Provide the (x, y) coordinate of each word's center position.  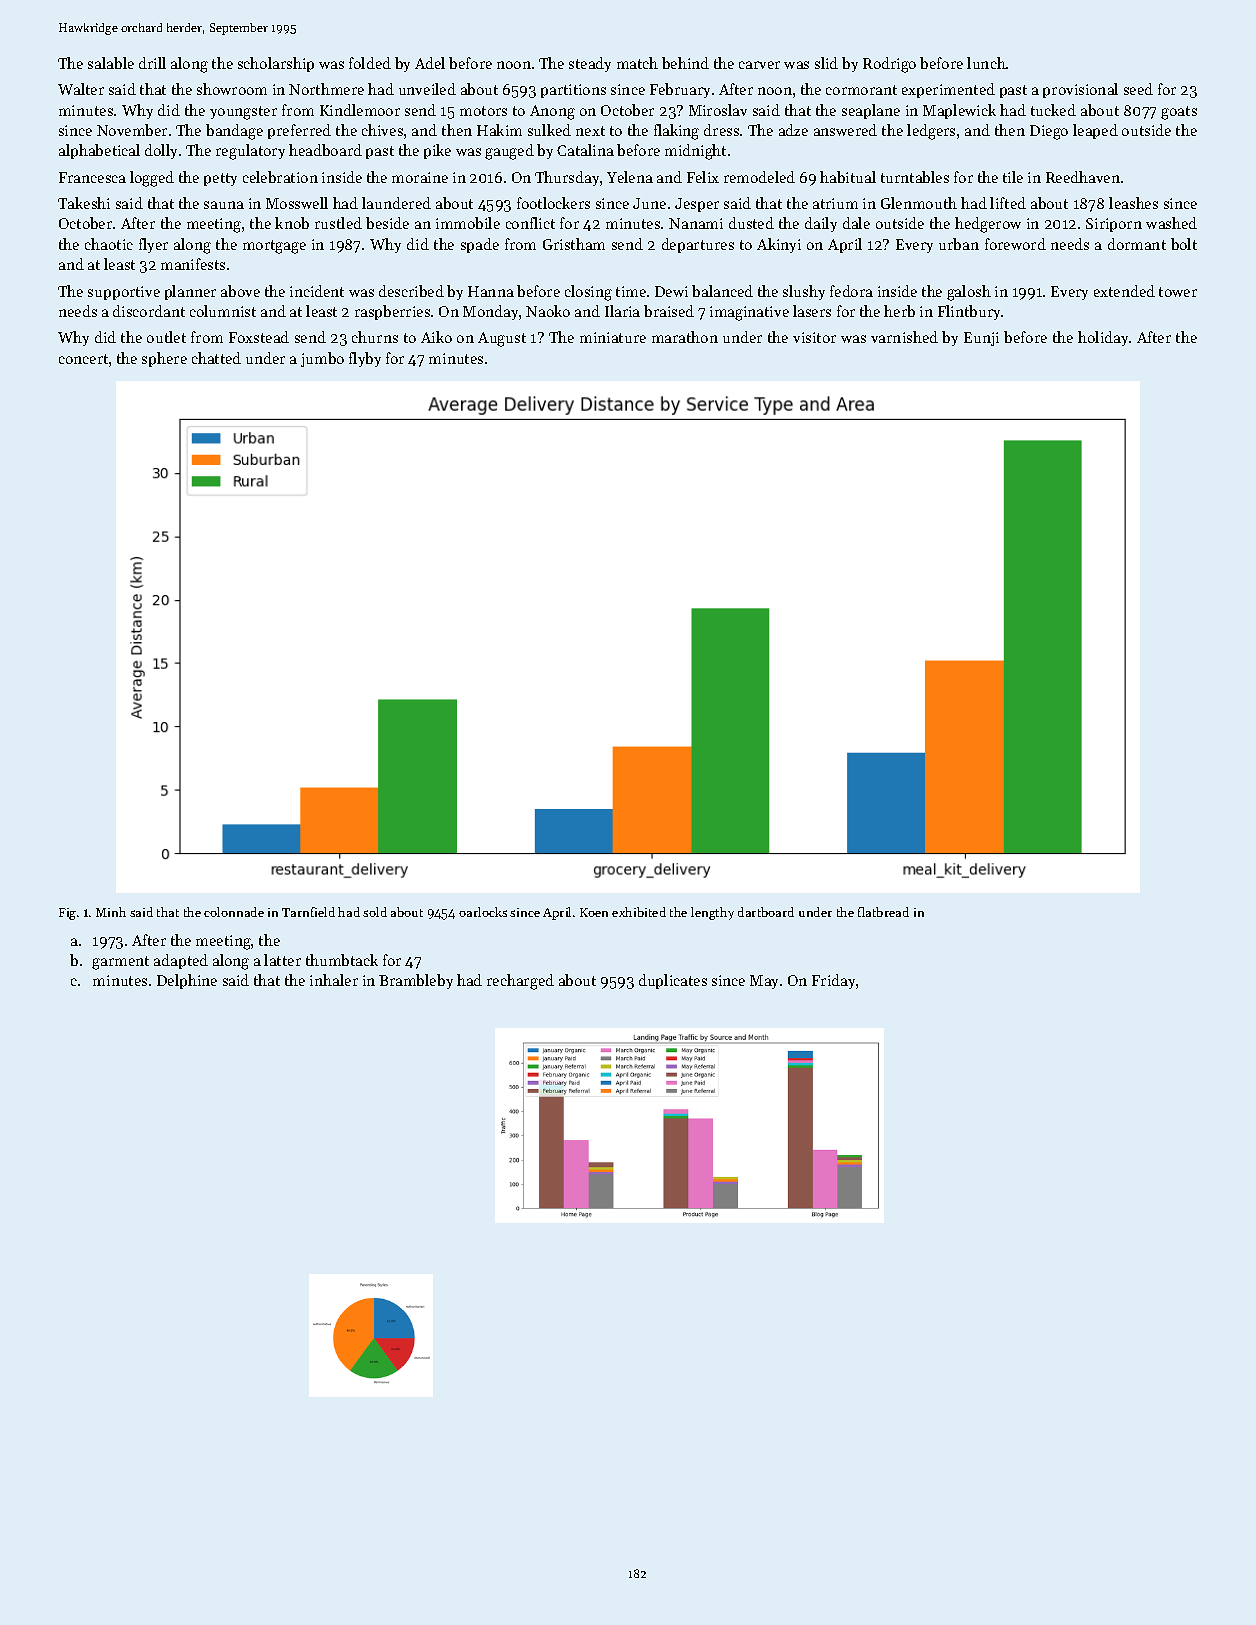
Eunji (981, 339)
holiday (1103, 338)
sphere (164, 359)
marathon (685, 337)
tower (1178, 292)
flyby (365, 359)
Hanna (491, 291)
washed (1171, 223)
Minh (111, 912)
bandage (234, 132)
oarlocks (483, 912)
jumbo (322, 359)
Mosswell (297, 203)
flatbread (883, 912)
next (590, 131)
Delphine (187, 981)
